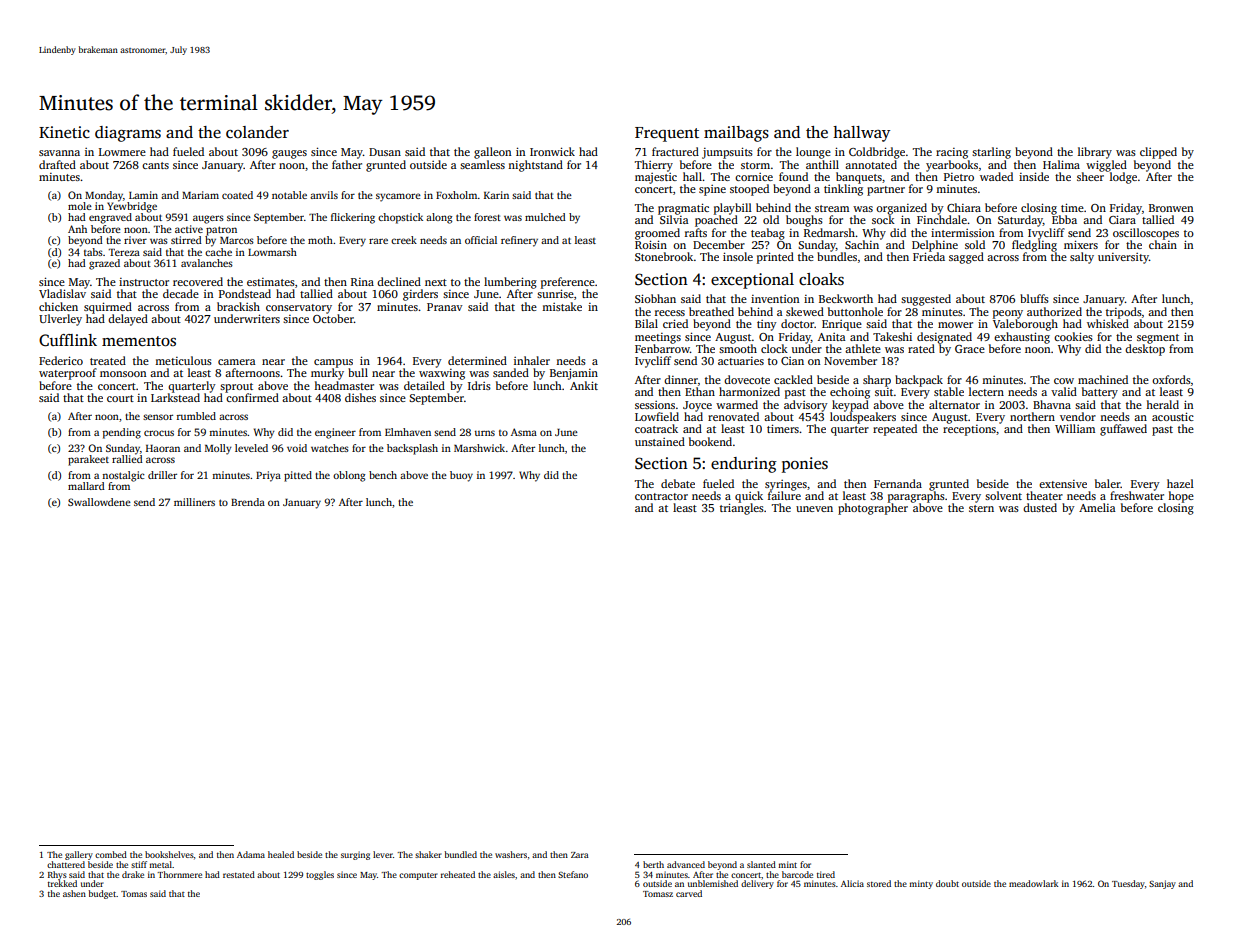 This page has width=1233, height=952. I want to click on washers, so click(511, 854).
